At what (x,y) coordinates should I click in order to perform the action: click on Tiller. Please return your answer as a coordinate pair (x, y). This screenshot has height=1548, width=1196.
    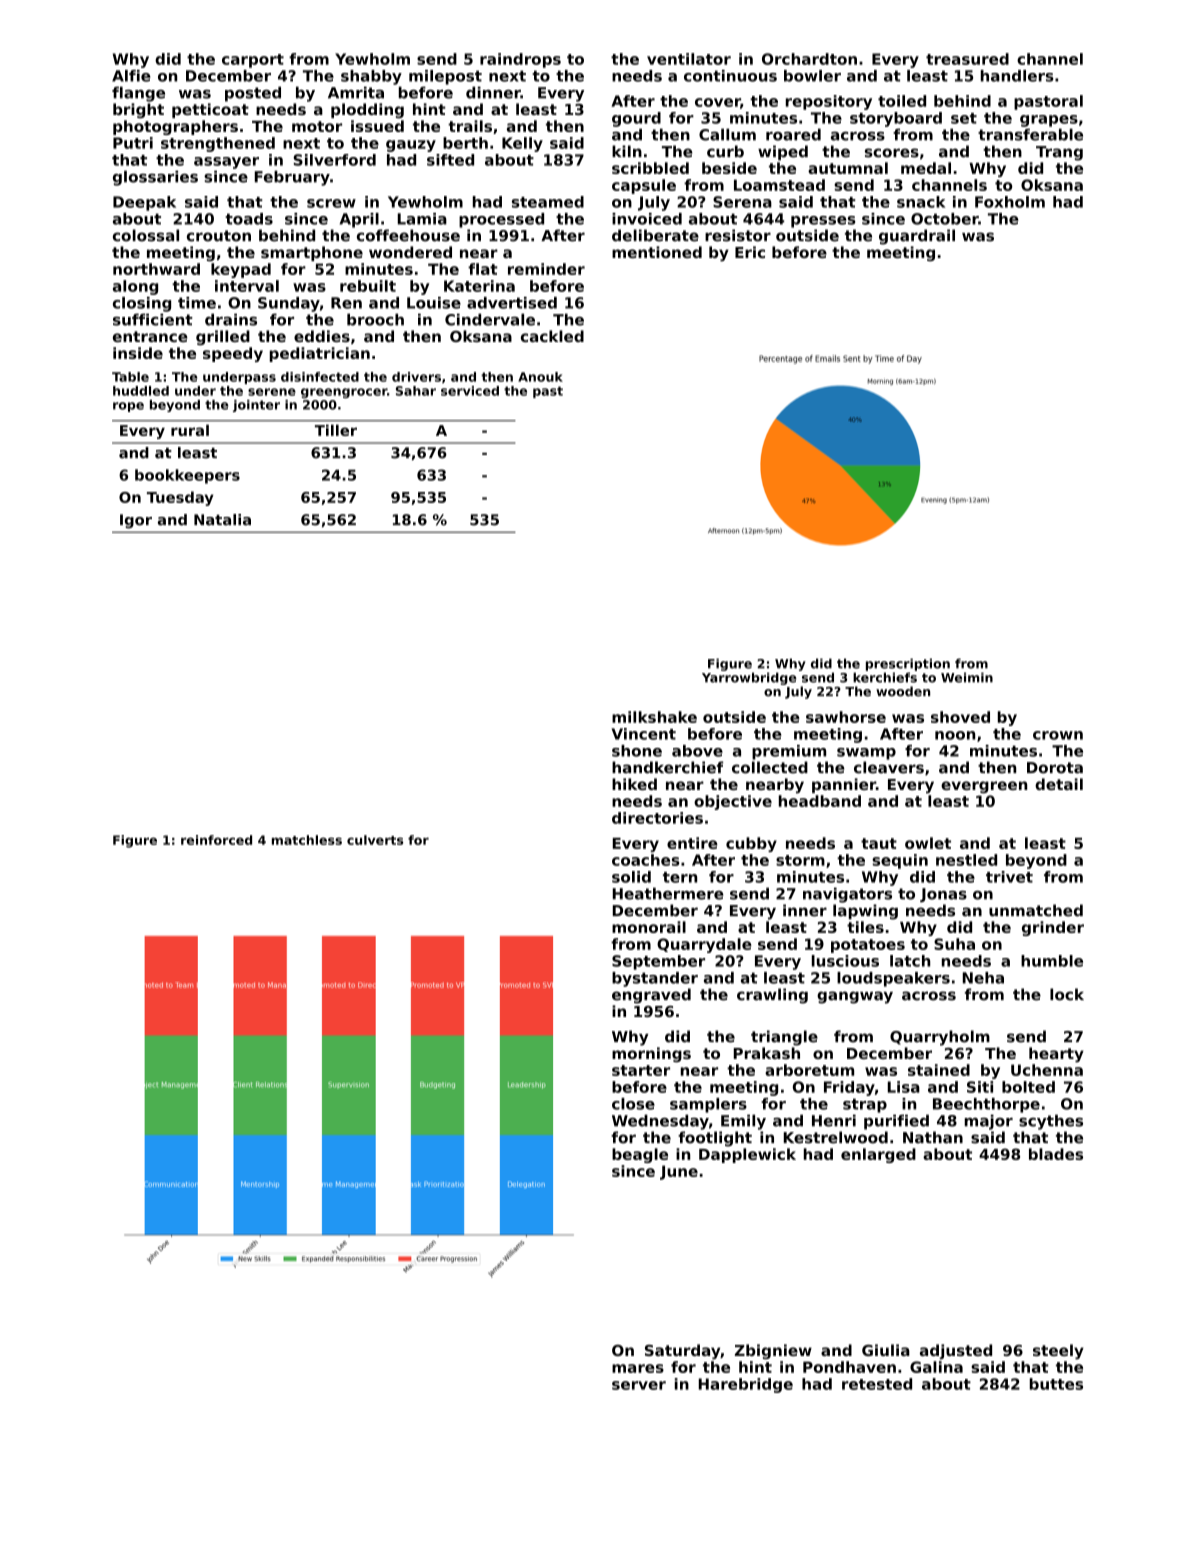
    Looking at the image, I should click on (336, 430).
